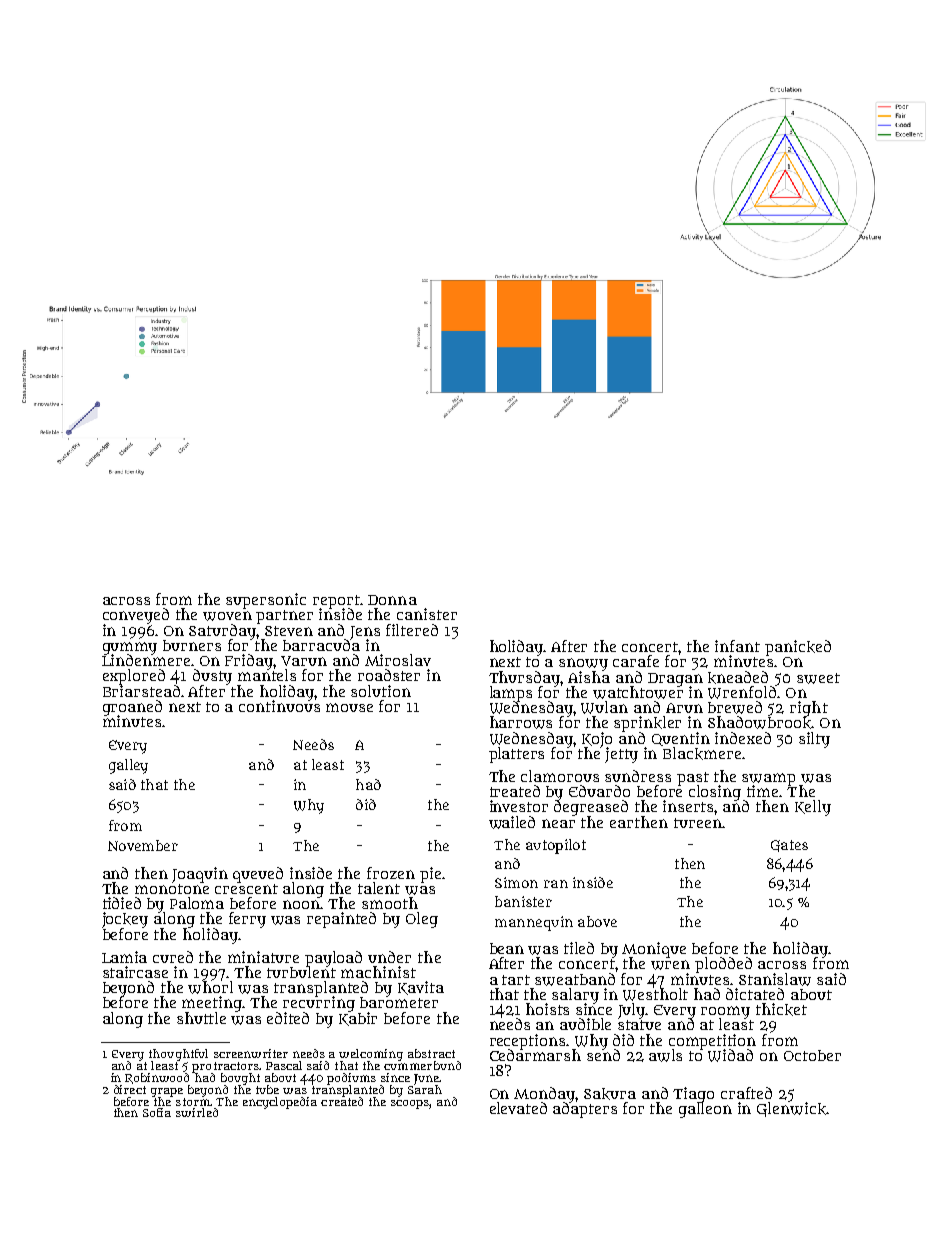 The image size is (952, 1233). Describe the element at coordinates (398, 660) in the screenshot. I see `Miroslav` at that location.
